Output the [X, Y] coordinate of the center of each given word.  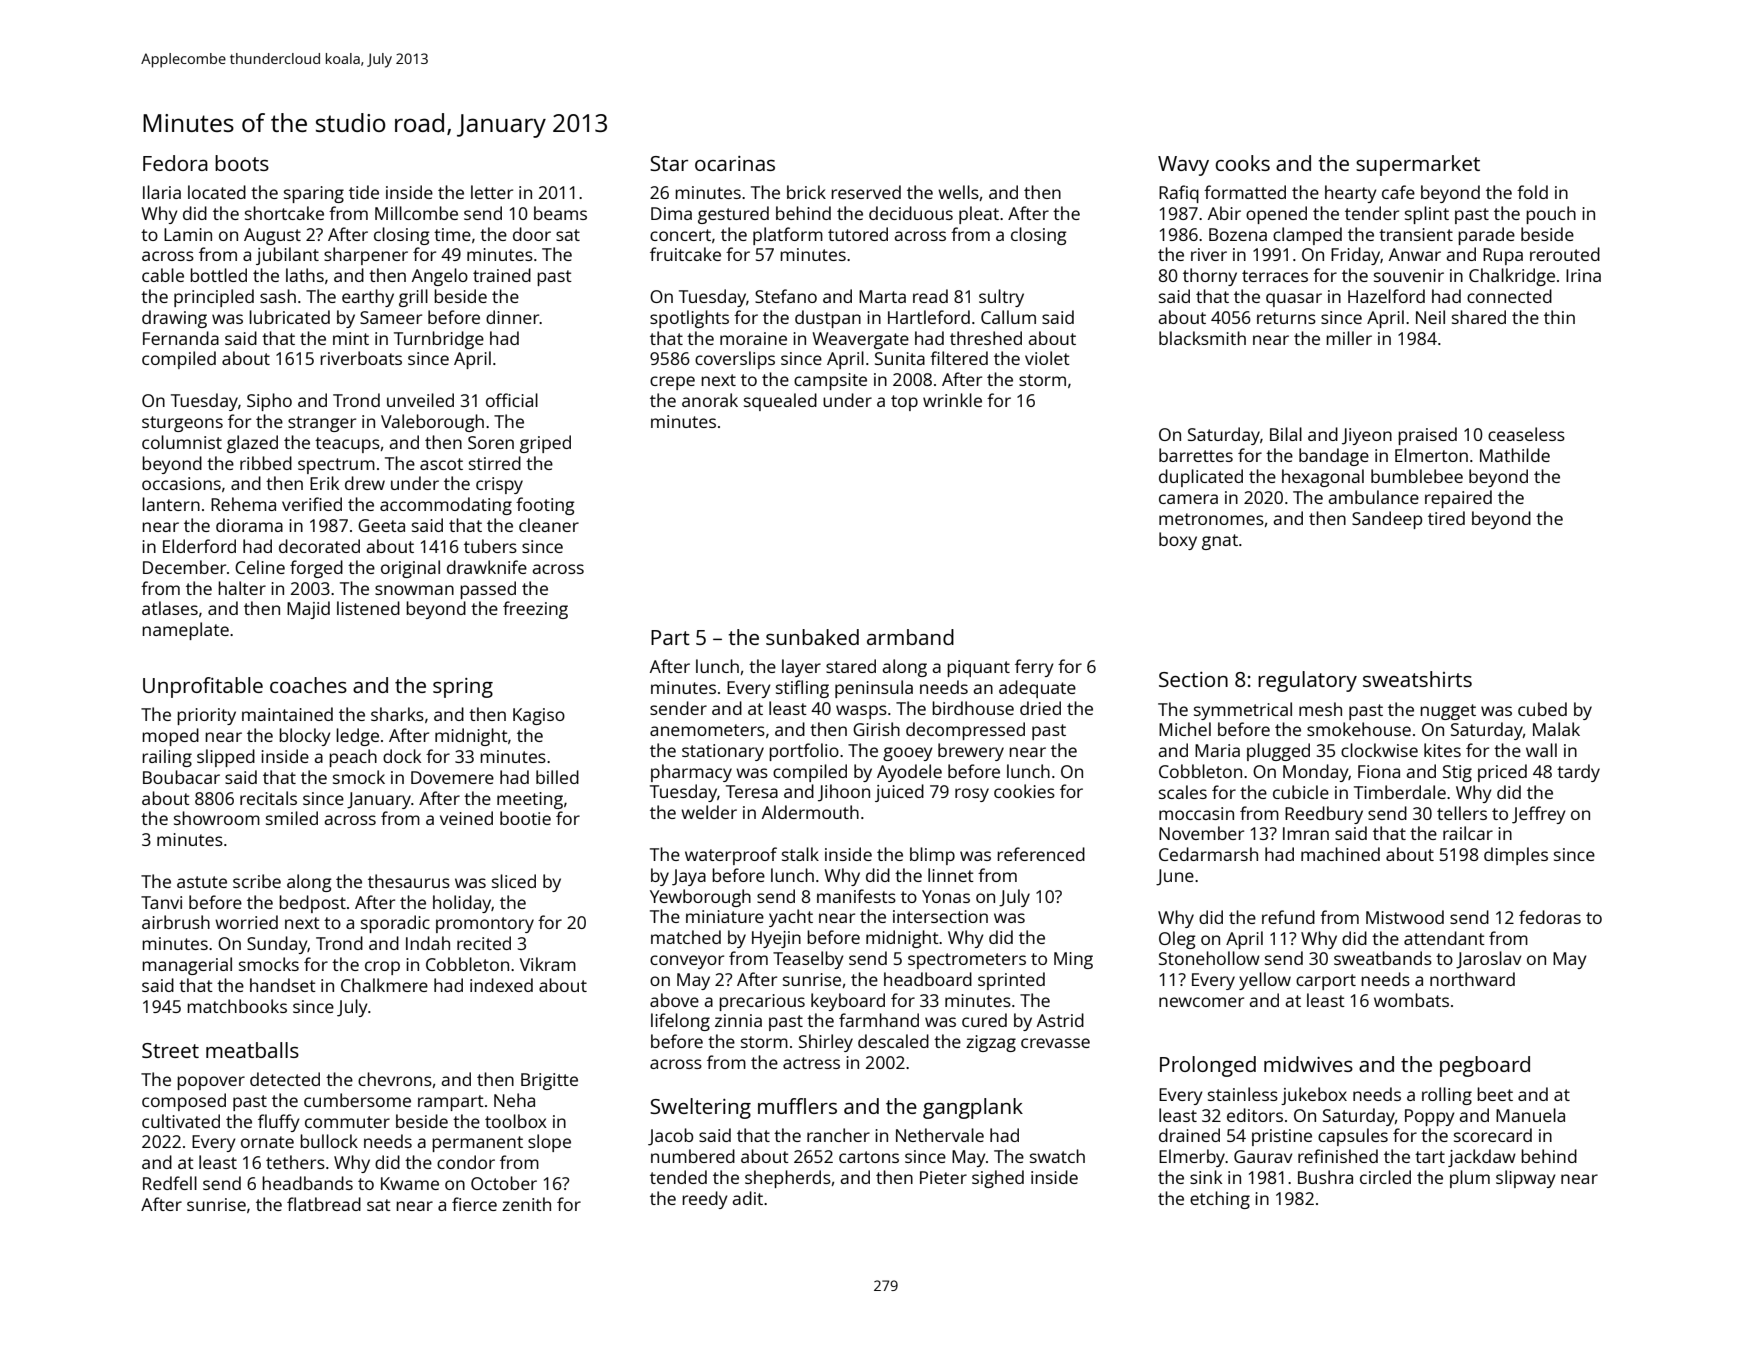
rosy [972, 795]
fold [1532, 192]
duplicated [1201, 478]
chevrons [395, 1079]
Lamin [188, 234]
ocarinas [735, 163]
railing [167, 758]
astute [202, 882]
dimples [1516, 856]
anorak [710, 400]
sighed [998, 1179]
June [1175, 877]
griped [545, 444]
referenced [1041, 854]
